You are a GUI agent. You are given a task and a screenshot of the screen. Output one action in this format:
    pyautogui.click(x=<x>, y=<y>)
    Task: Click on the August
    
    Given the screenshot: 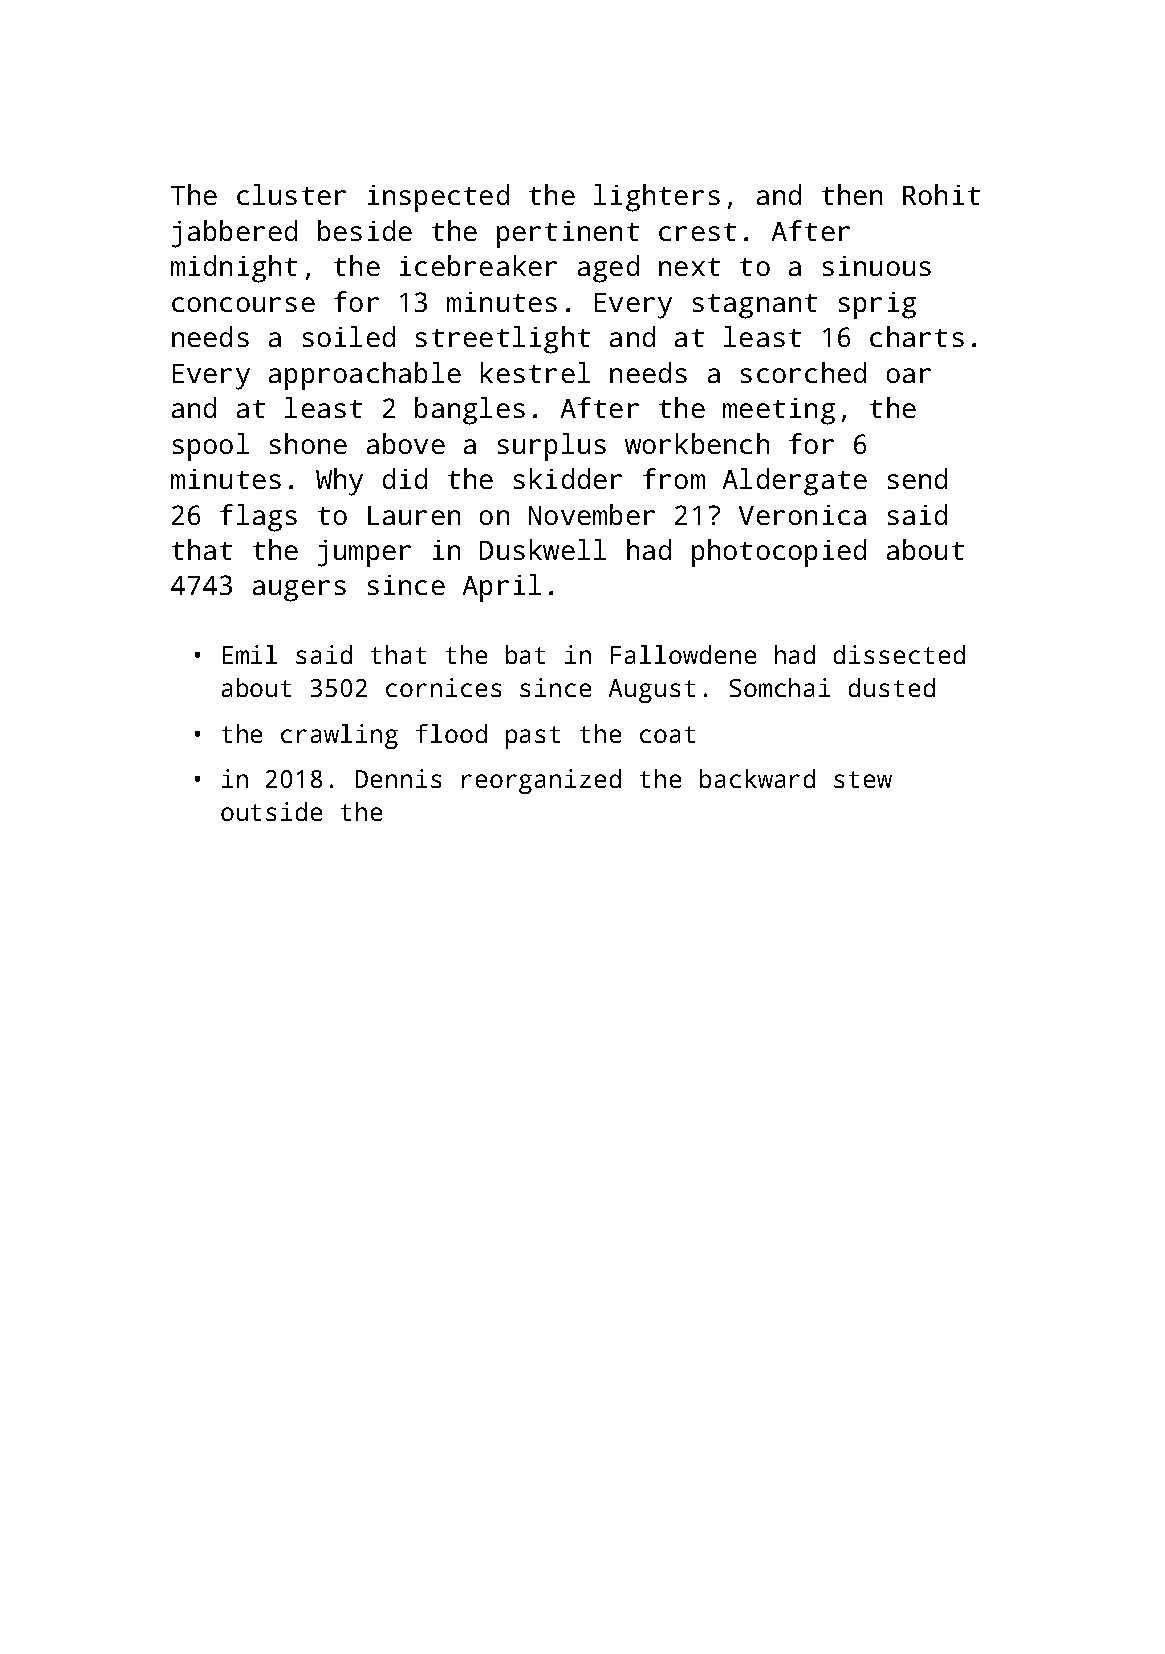 What is the action you would take?
    pyautogui.click(x=652, y=691)
